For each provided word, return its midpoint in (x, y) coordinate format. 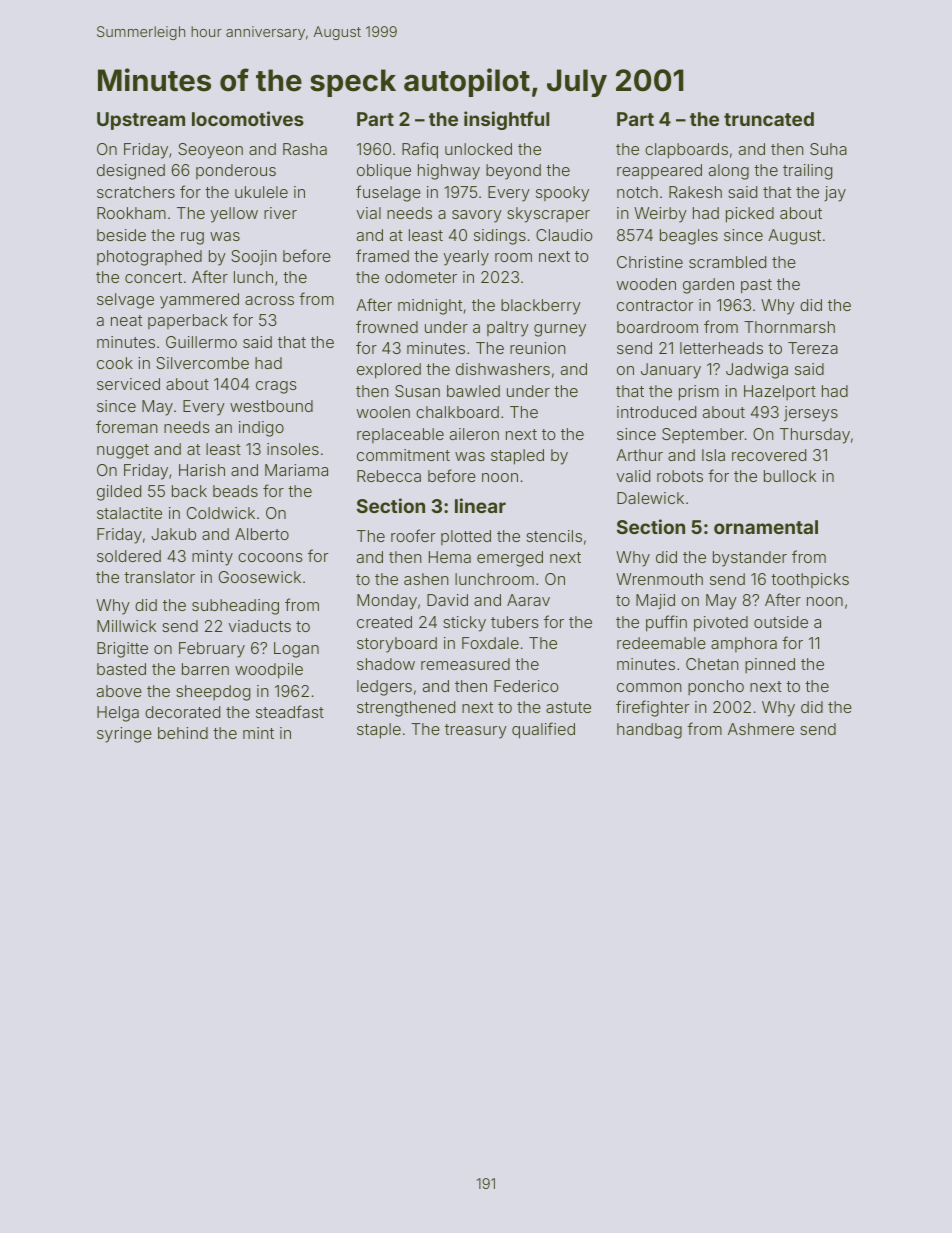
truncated (769, 119)
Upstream (141, 121)
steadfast (290, 711)
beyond (513, 172)
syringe (124, 735)
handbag (649, 731)
